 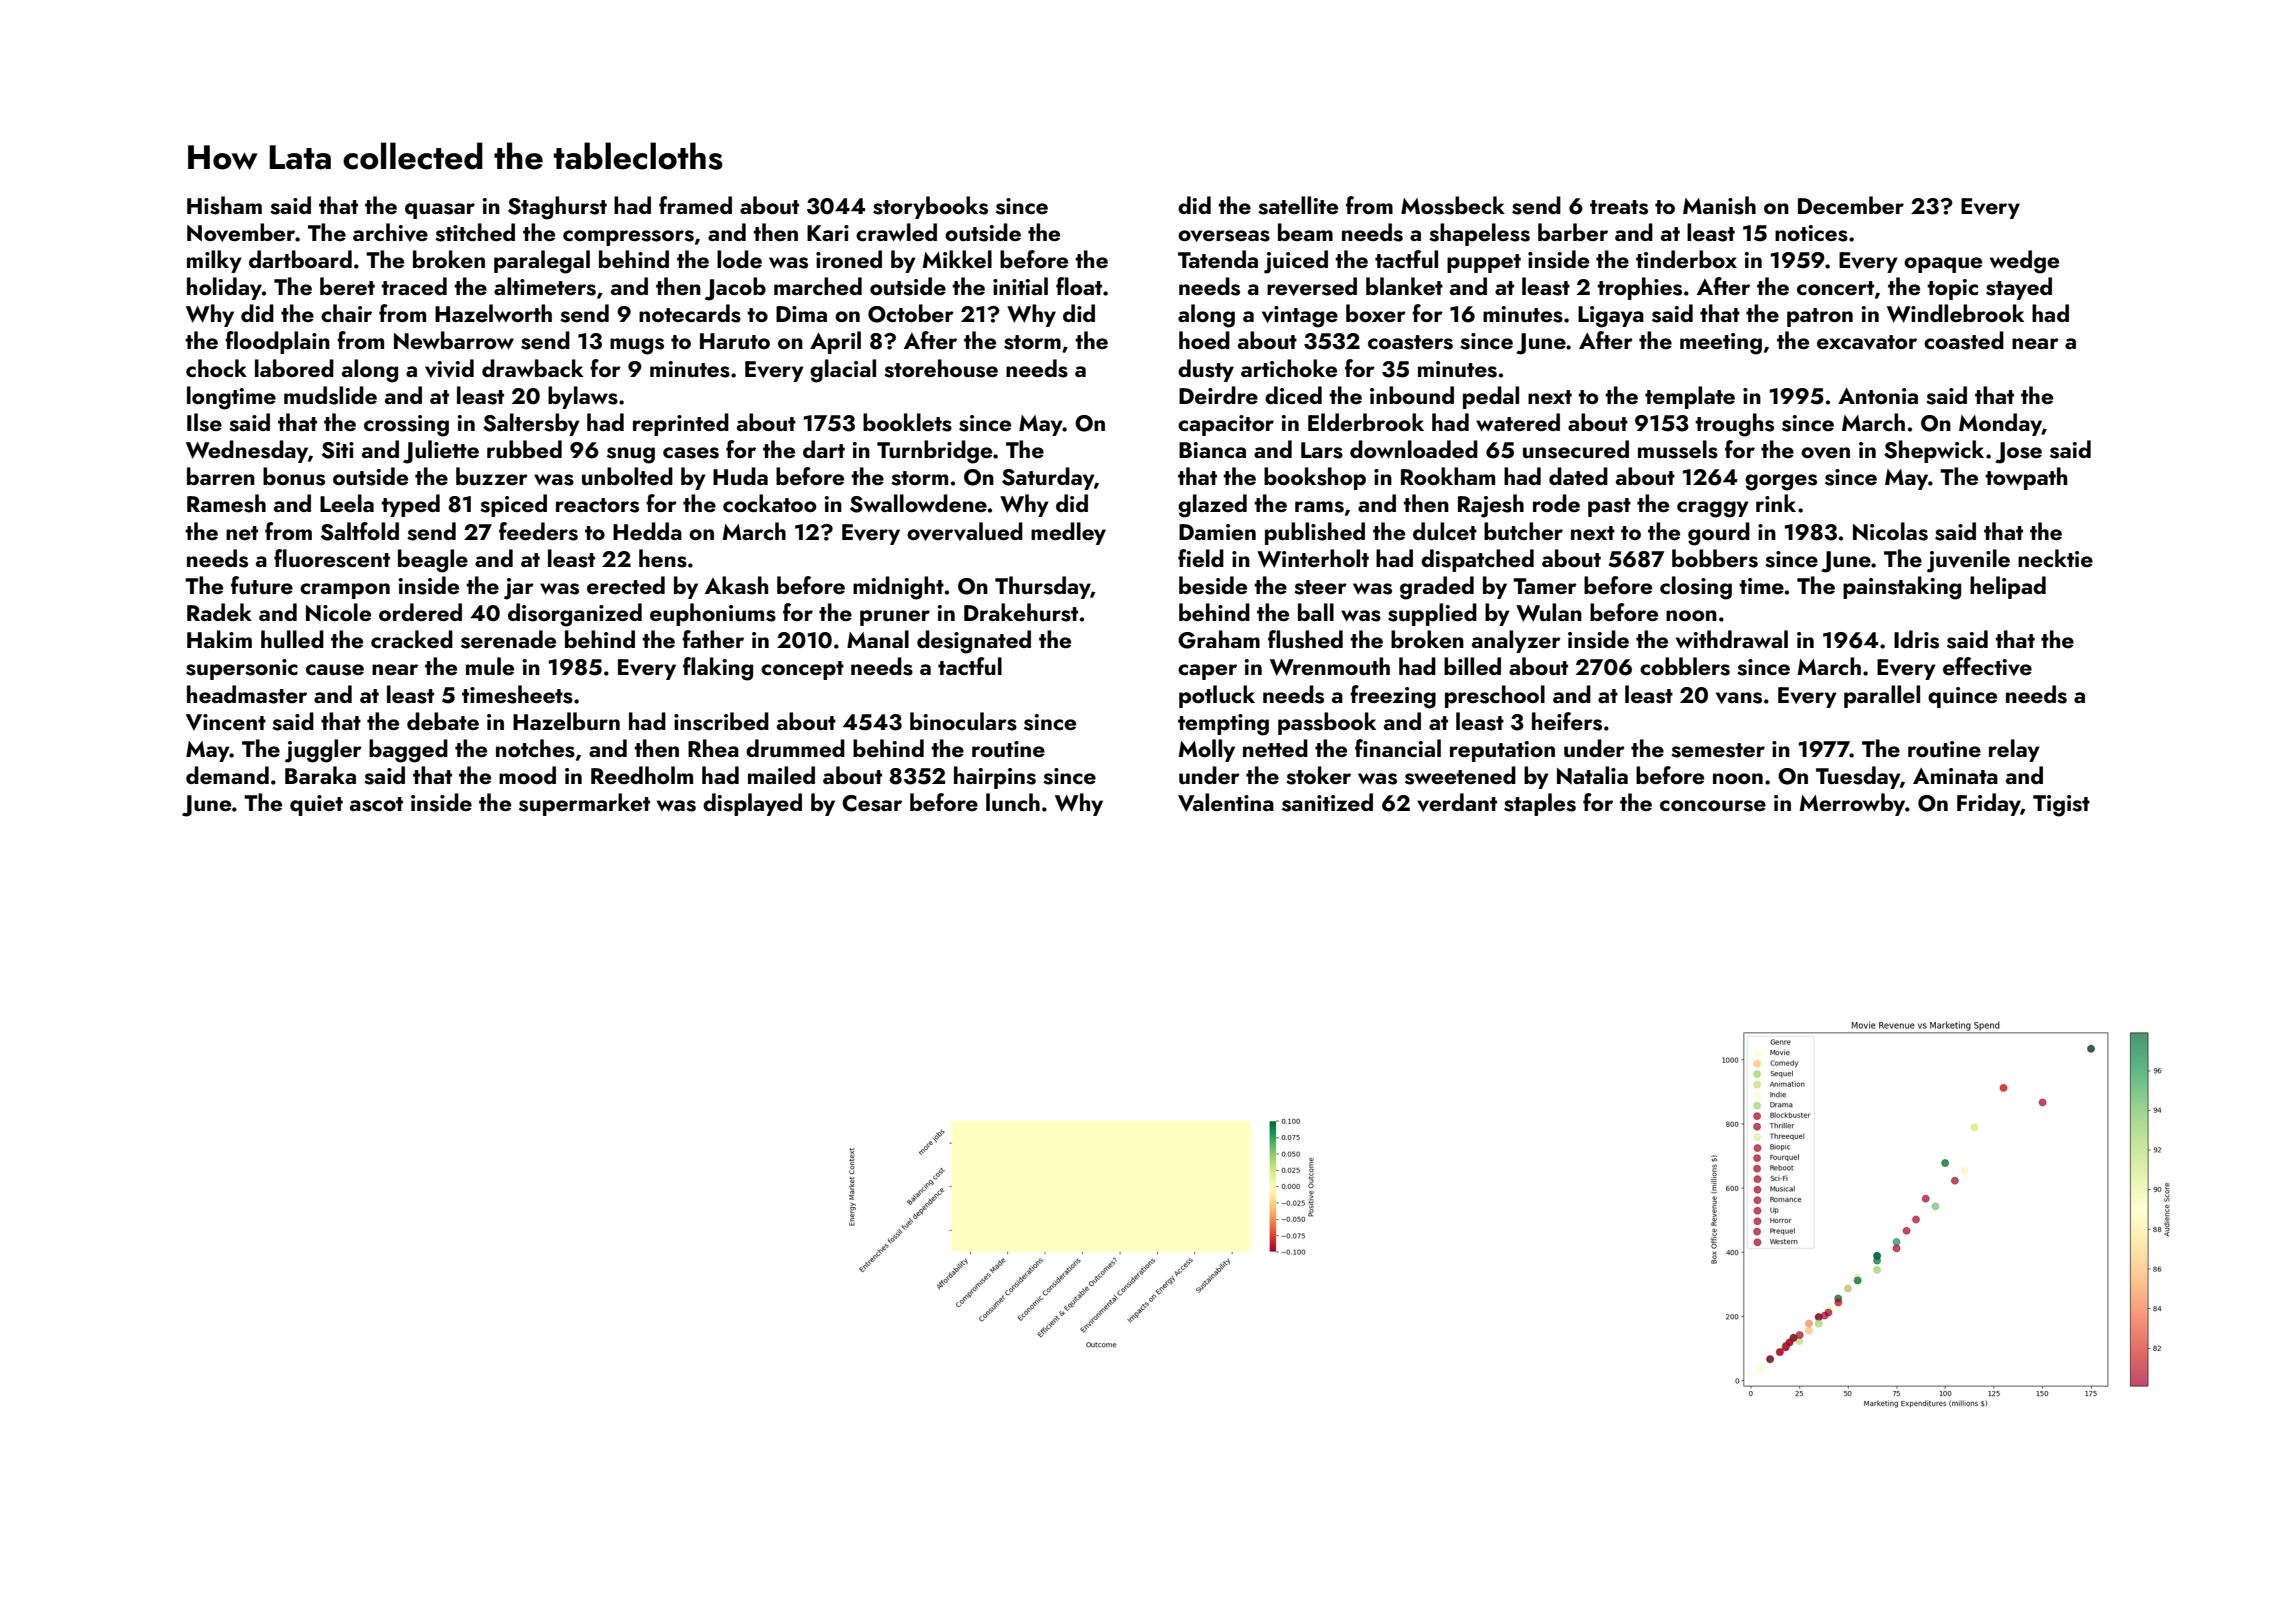 I want to click on ascot, so click(x=376, y=804).
